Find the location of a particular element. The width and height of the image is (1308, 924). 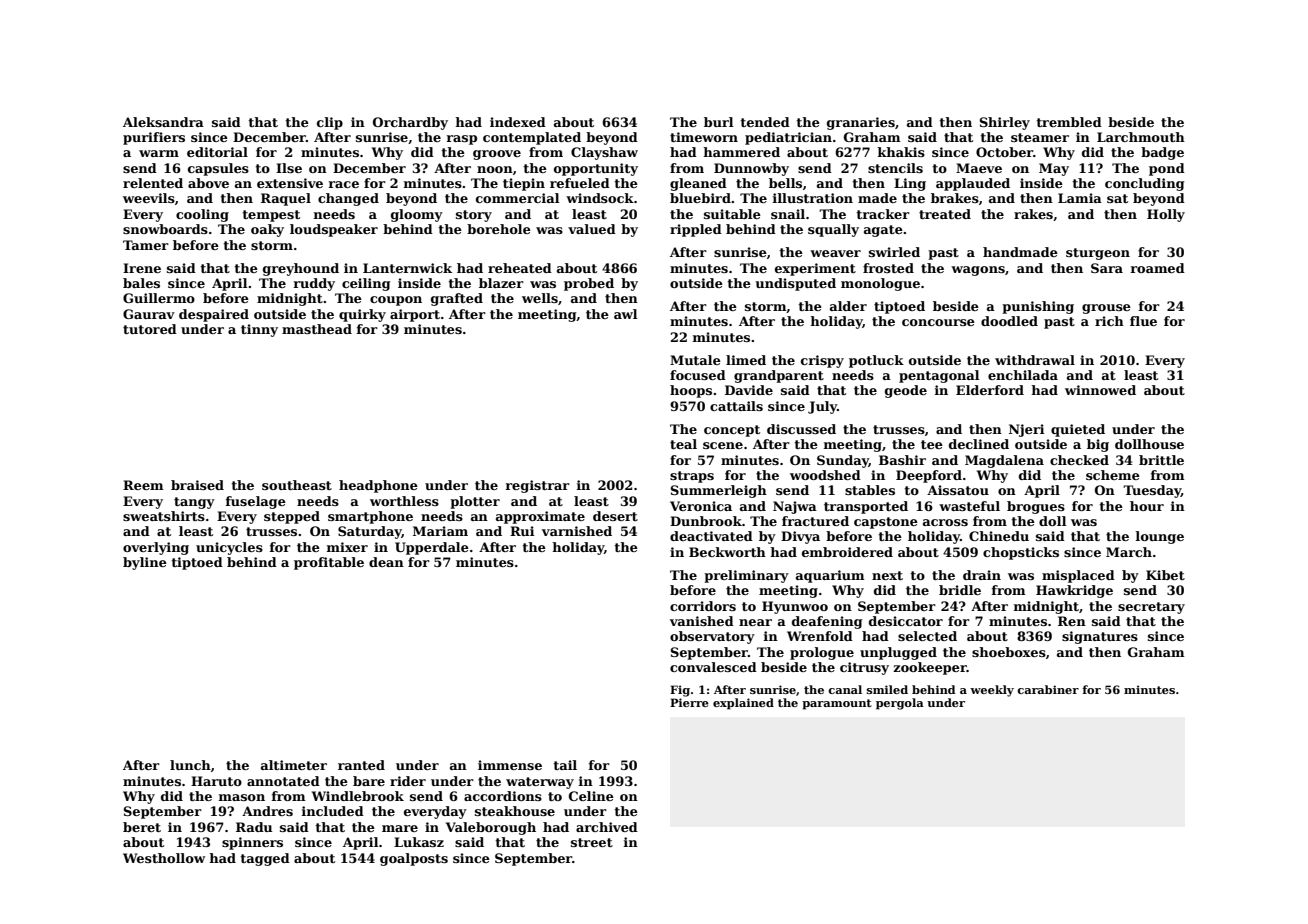

tagged is located at coordinates (265, 859).
